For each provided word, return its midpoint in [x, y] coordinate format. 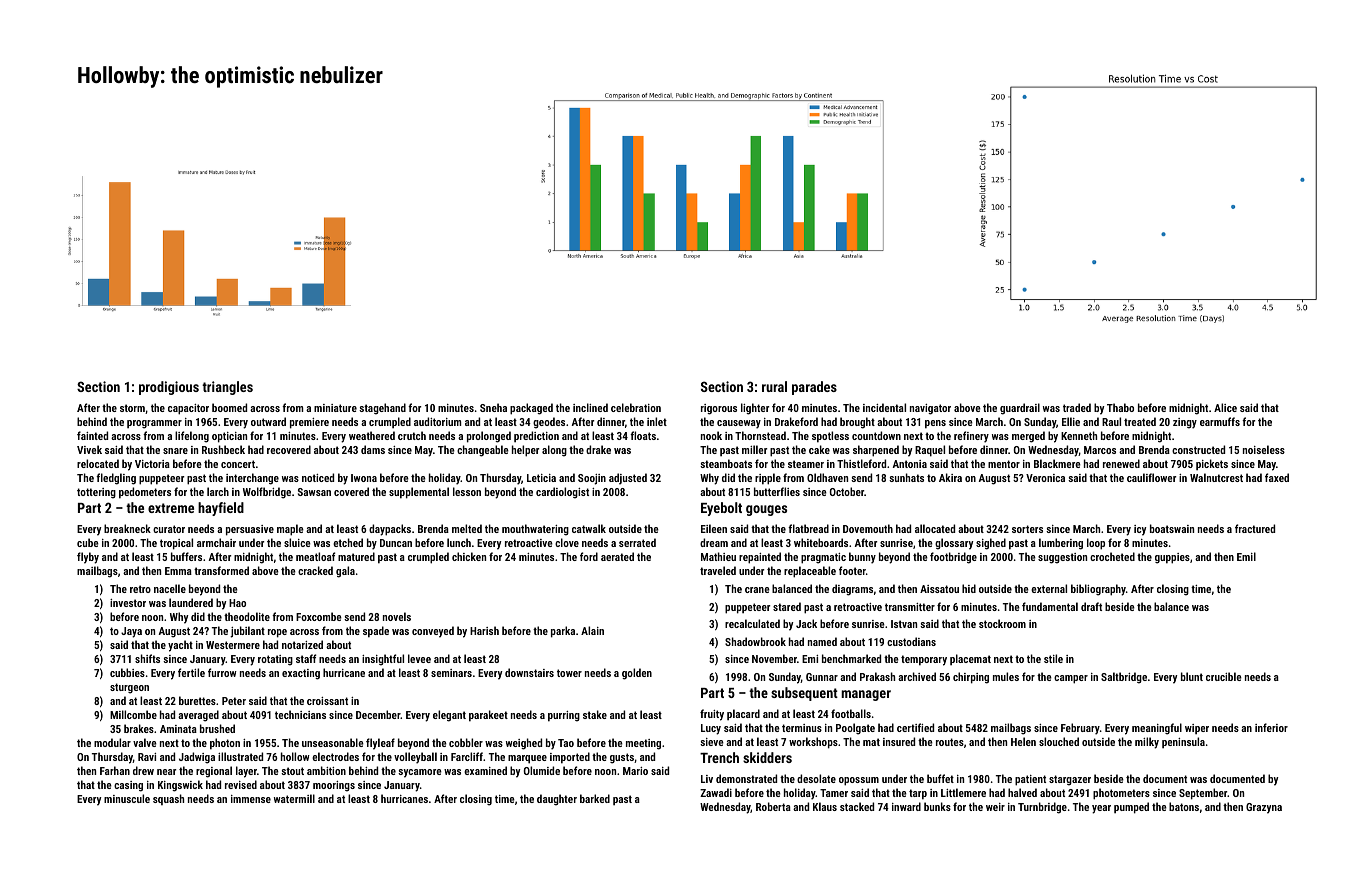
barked [595, 798]
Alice [1225, 407]
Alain [592, 630]
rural [774, 386]
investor [128, 603]
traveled [718, 570]
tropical [176, 544]
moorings [334, 786]
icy [1140, 530]
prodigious [169, 388]
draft [1091, 606]
